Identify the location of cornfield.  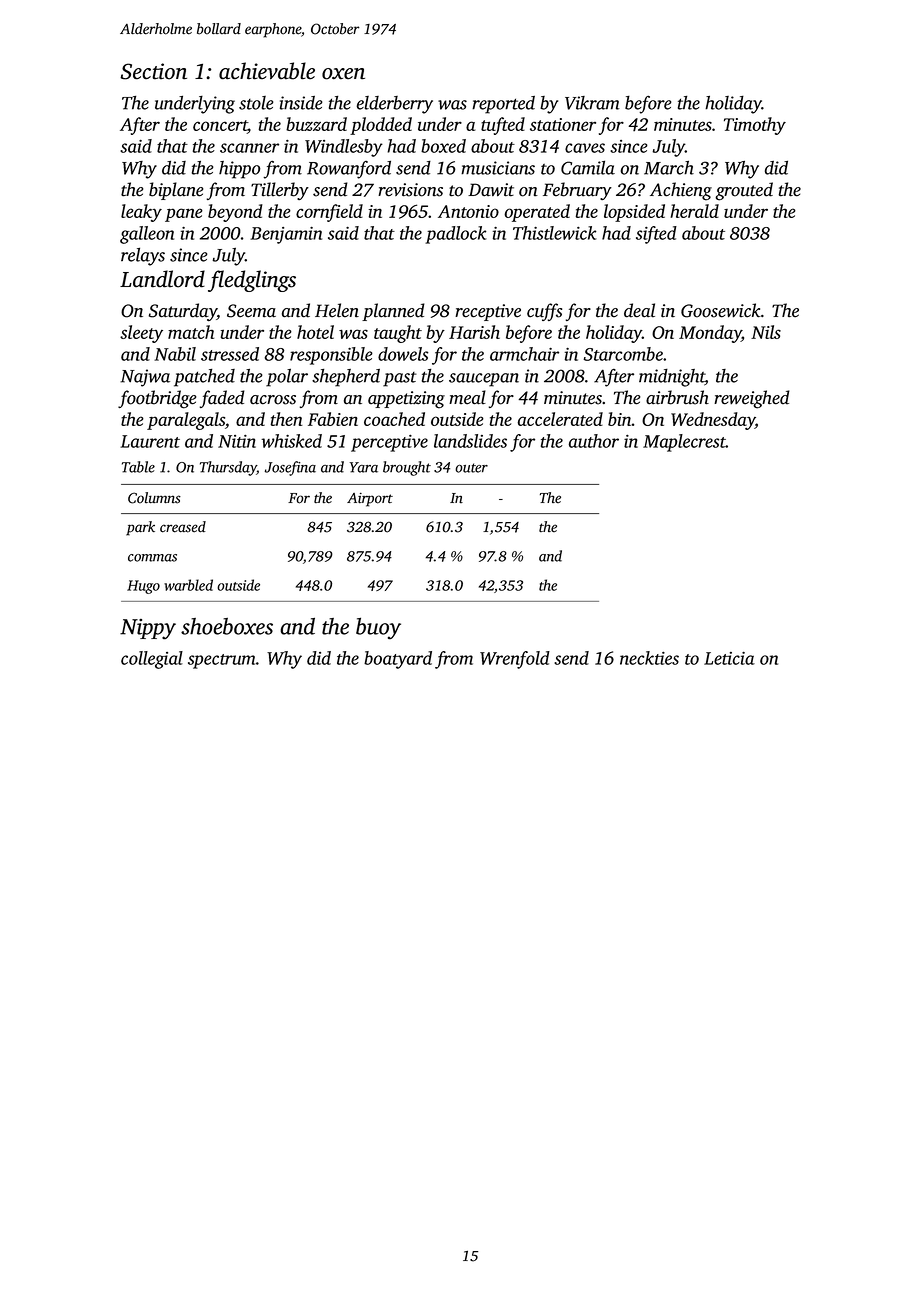
(329, 213).
